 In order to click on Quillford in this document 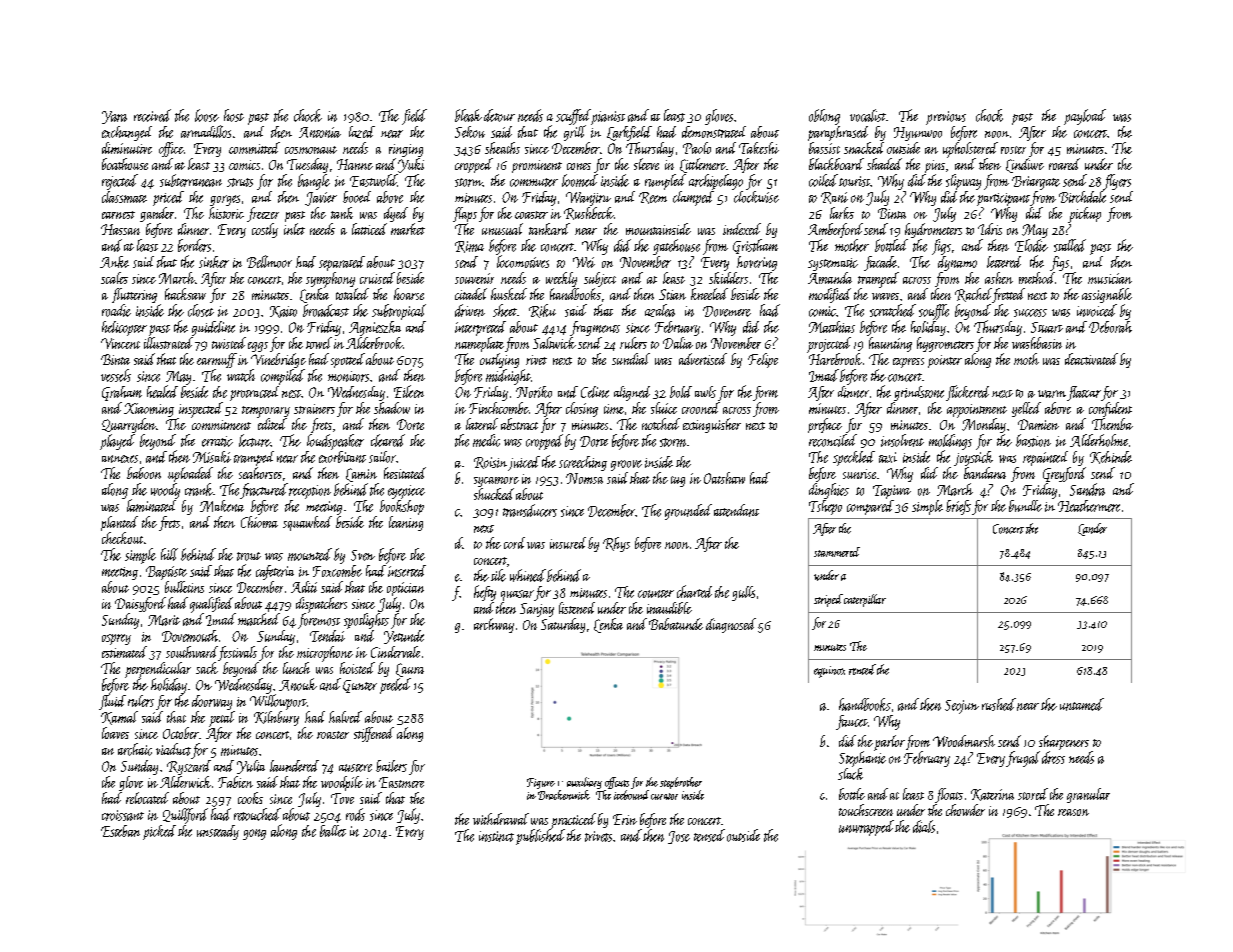, I will do `click(185, 816)`.
